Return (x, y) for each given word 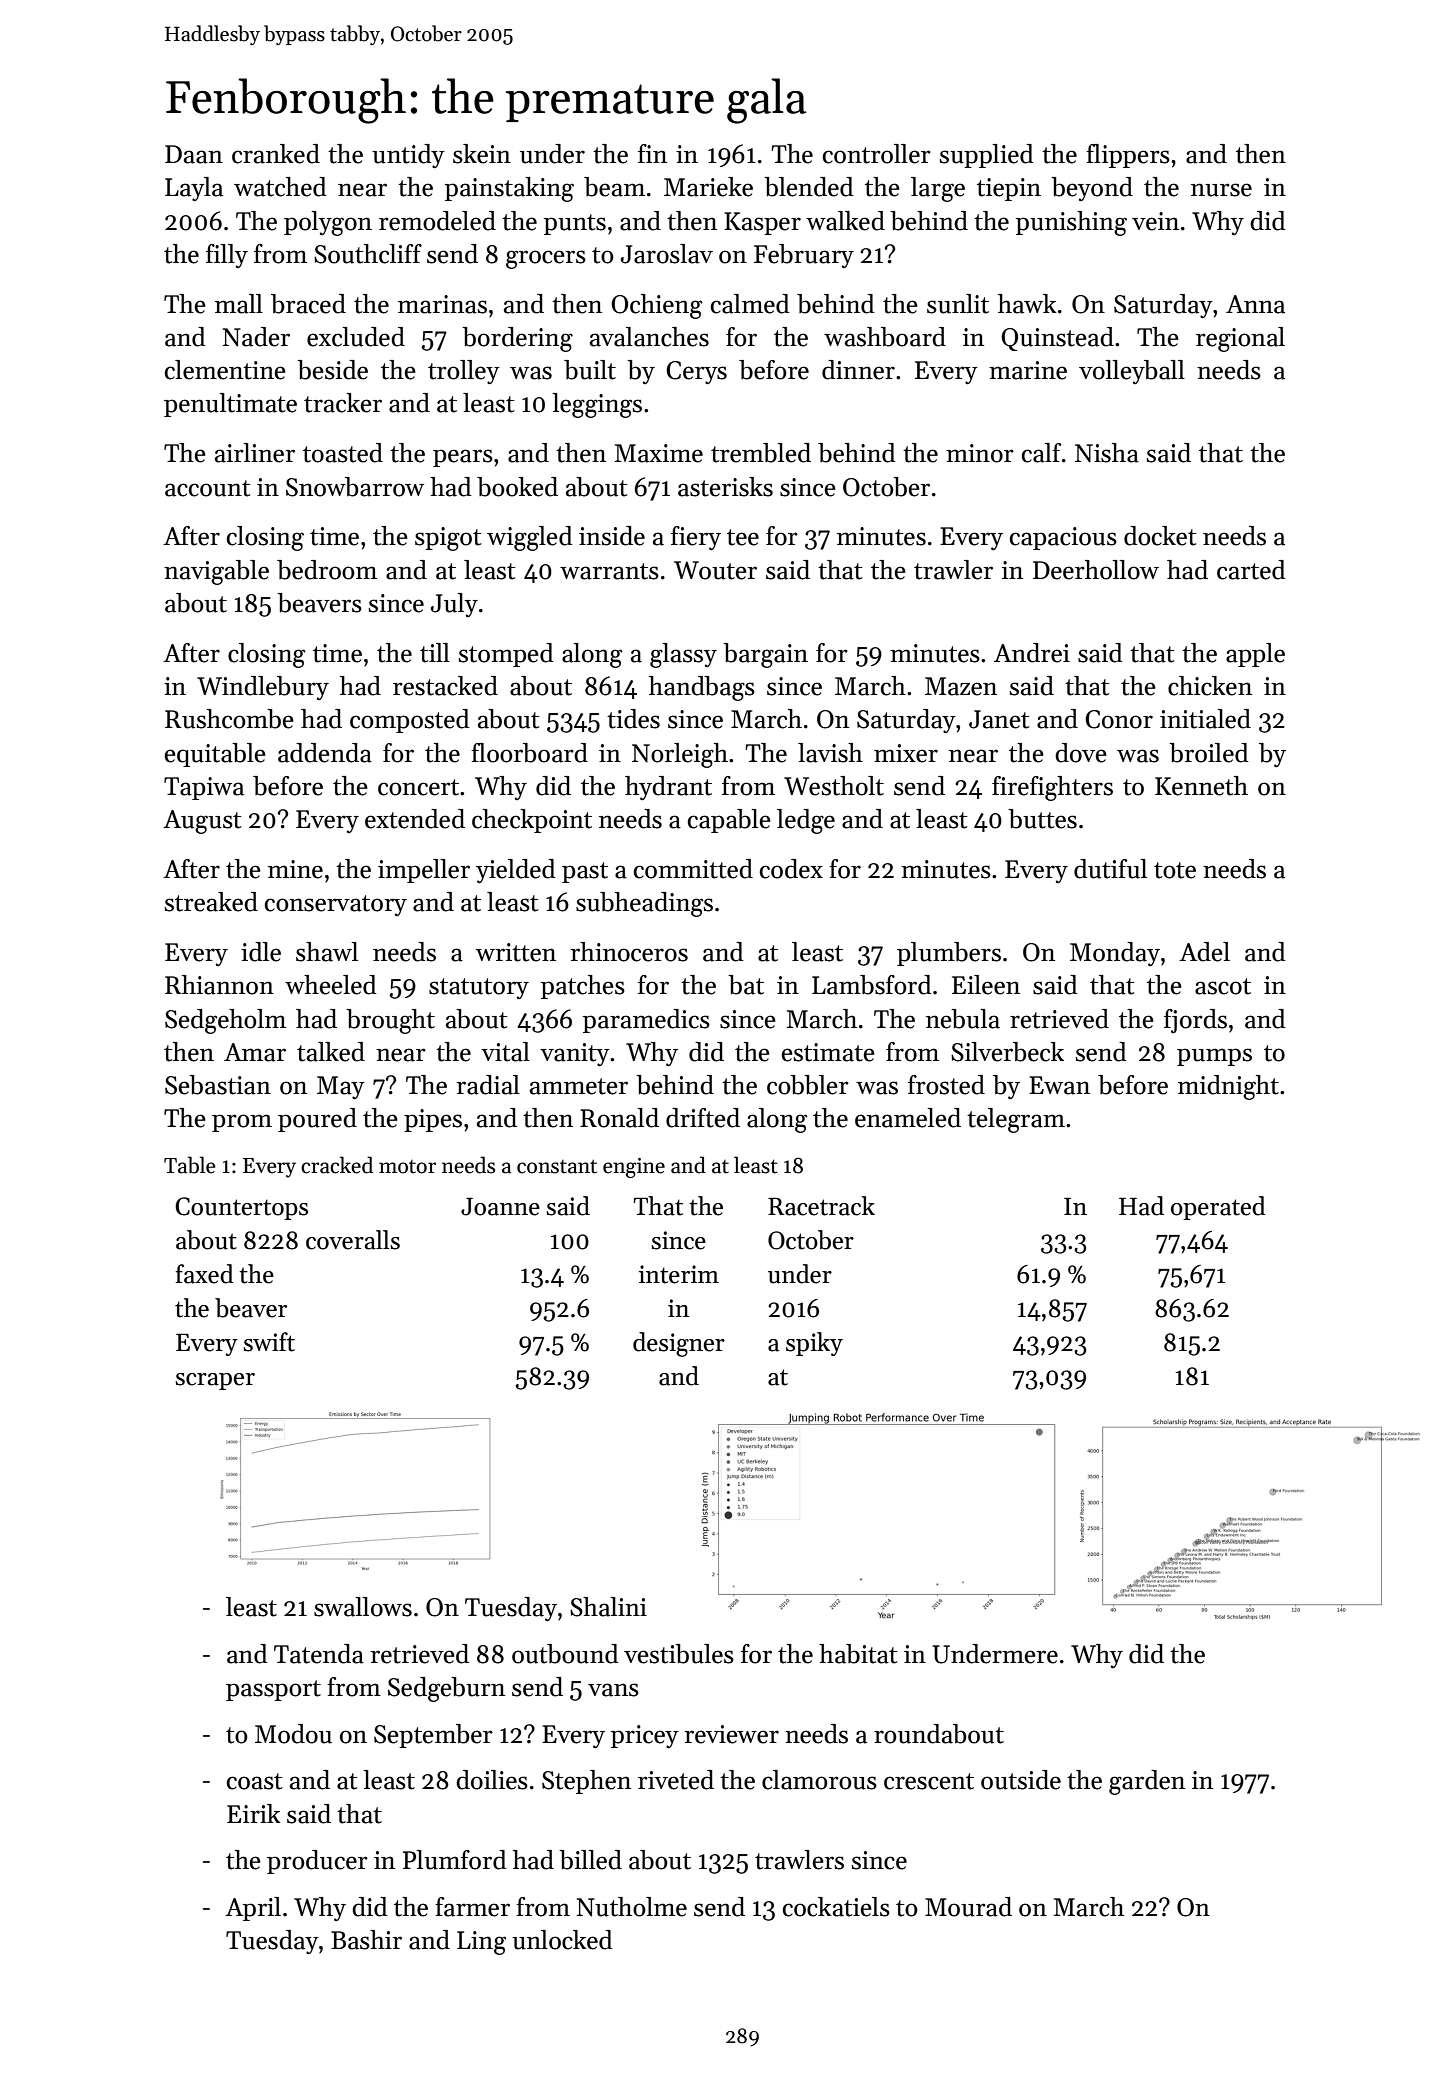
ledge (806, 821)
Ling (481, 1943)
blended (809, 187)
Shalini (608, 1607)
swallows (363, 1607)
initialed (1205, 719)
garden (1147, 1782)
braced (308, 304)
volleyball (1132, 372)
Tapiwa (204, 788)
